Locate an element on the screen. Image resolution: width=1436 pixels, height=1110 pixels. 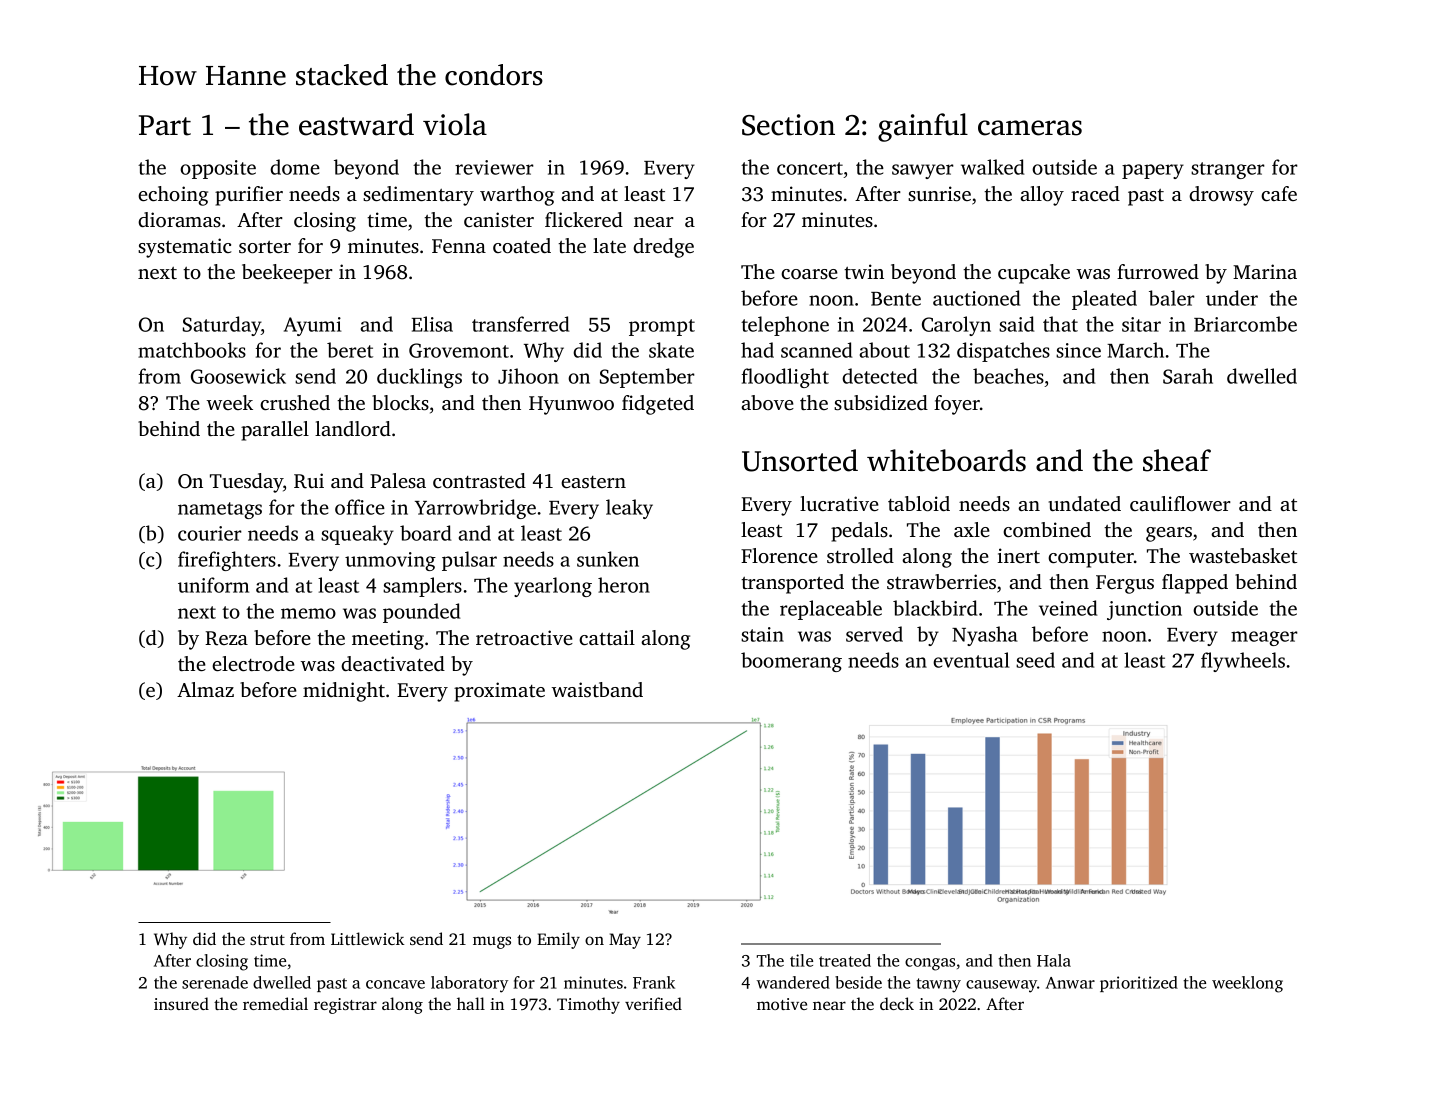
strut is located at coordinates (267, 940).
